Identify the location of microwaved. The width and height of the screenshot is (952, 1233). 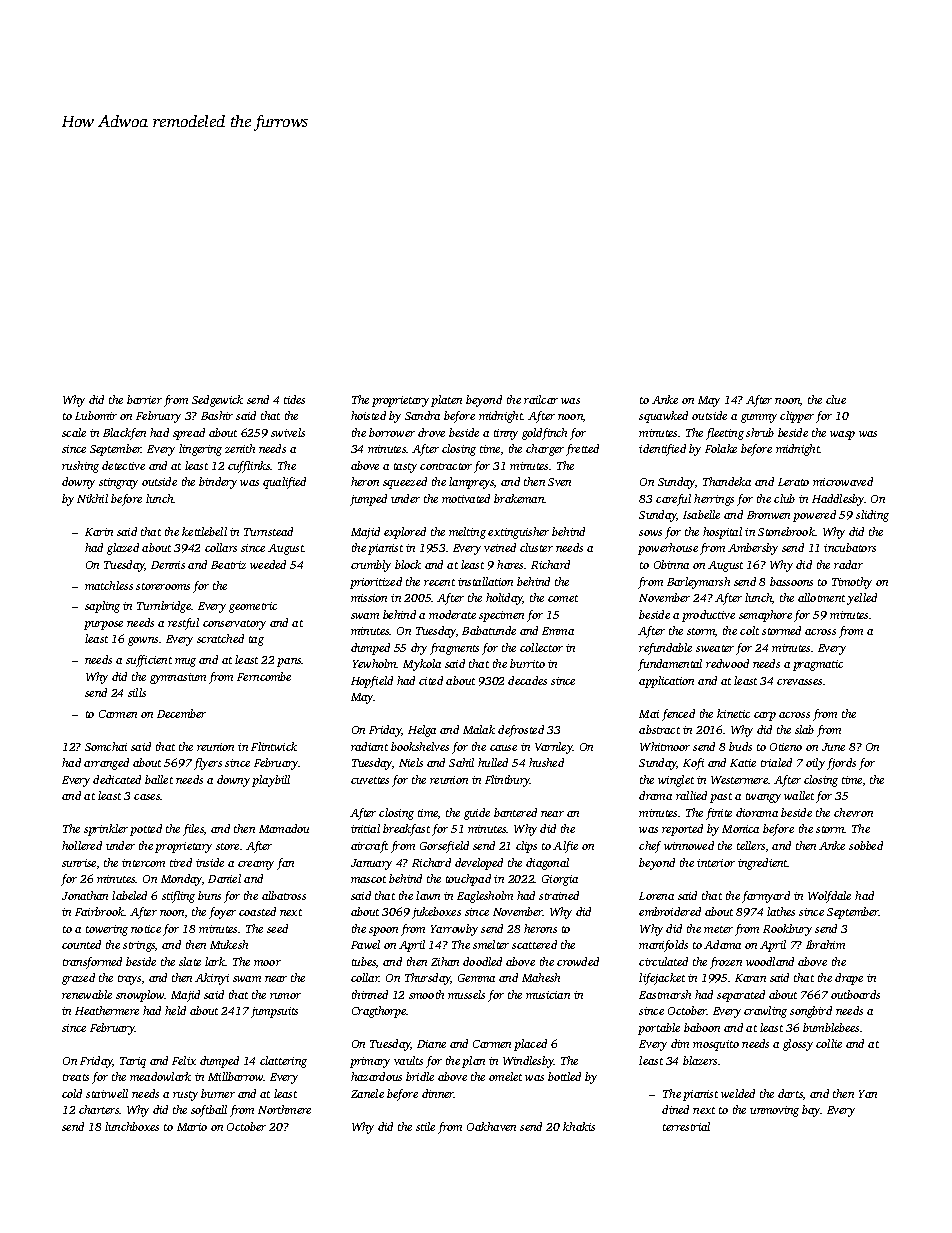
(843, 481).
